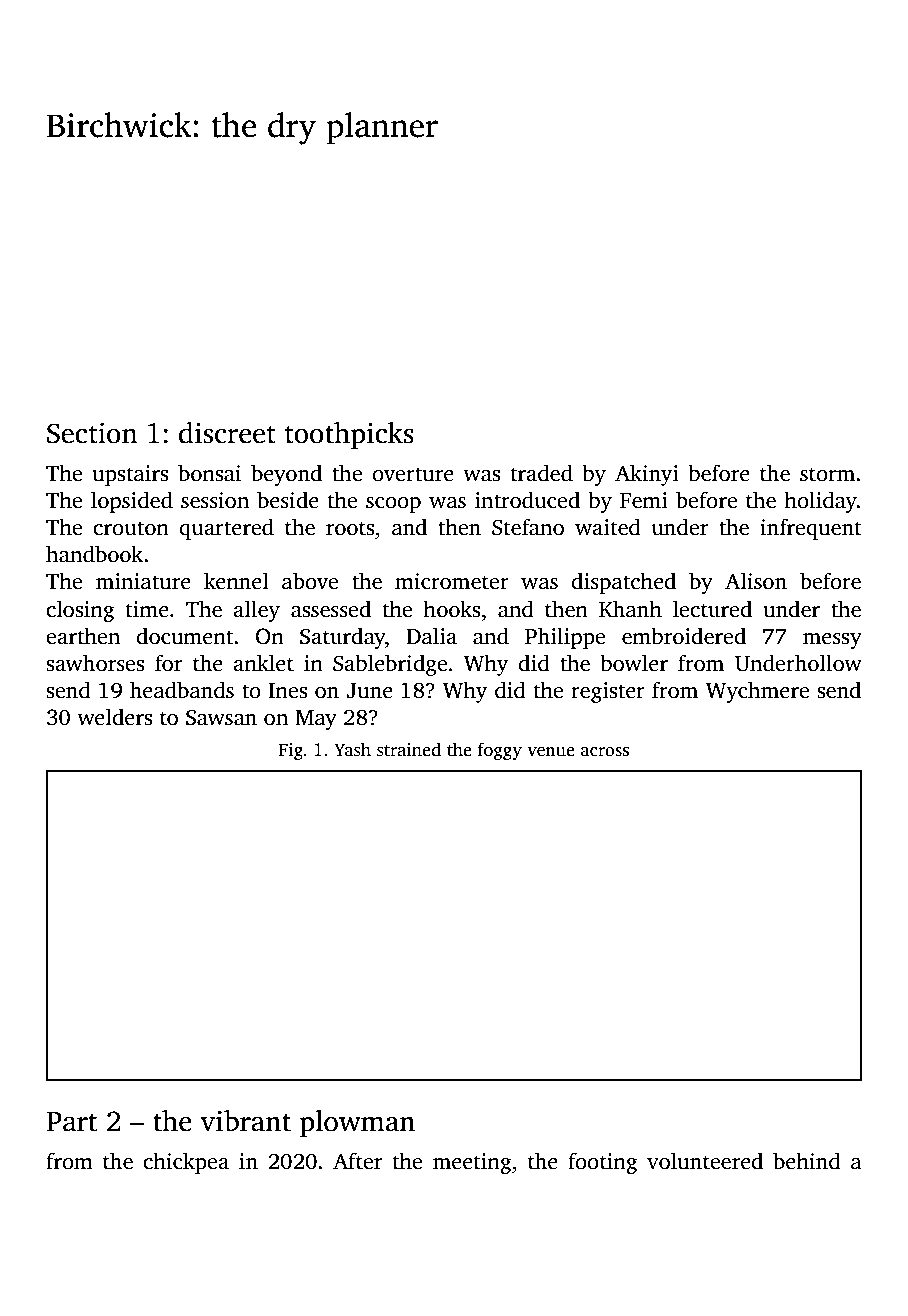 The width and height of the document is (908, 1316). I want to click on messy, so click(832, 641).
